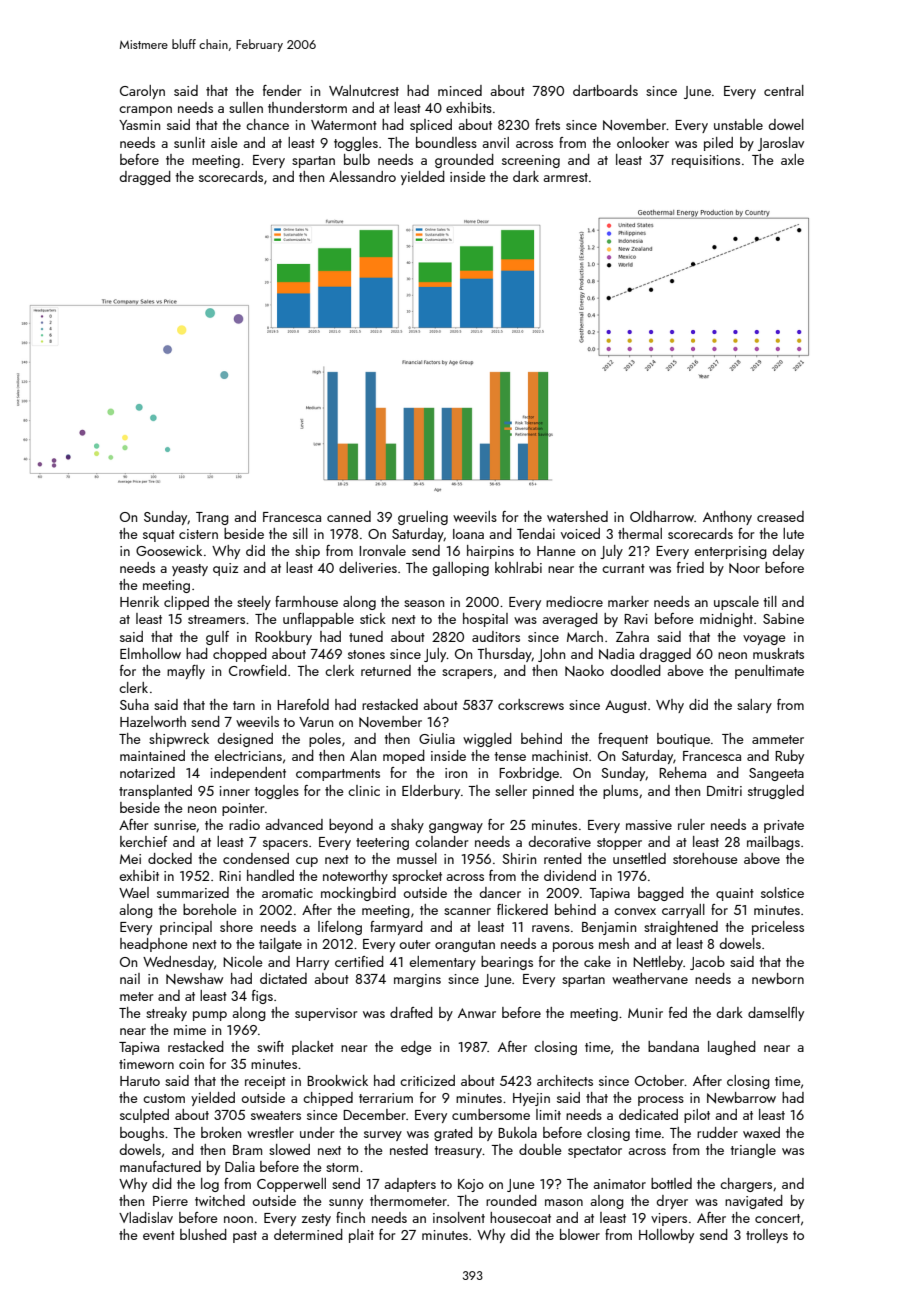 Image resolution: width=924 pixels, height=1308 pixels. I want to click on bulb, so click(357, 159).
